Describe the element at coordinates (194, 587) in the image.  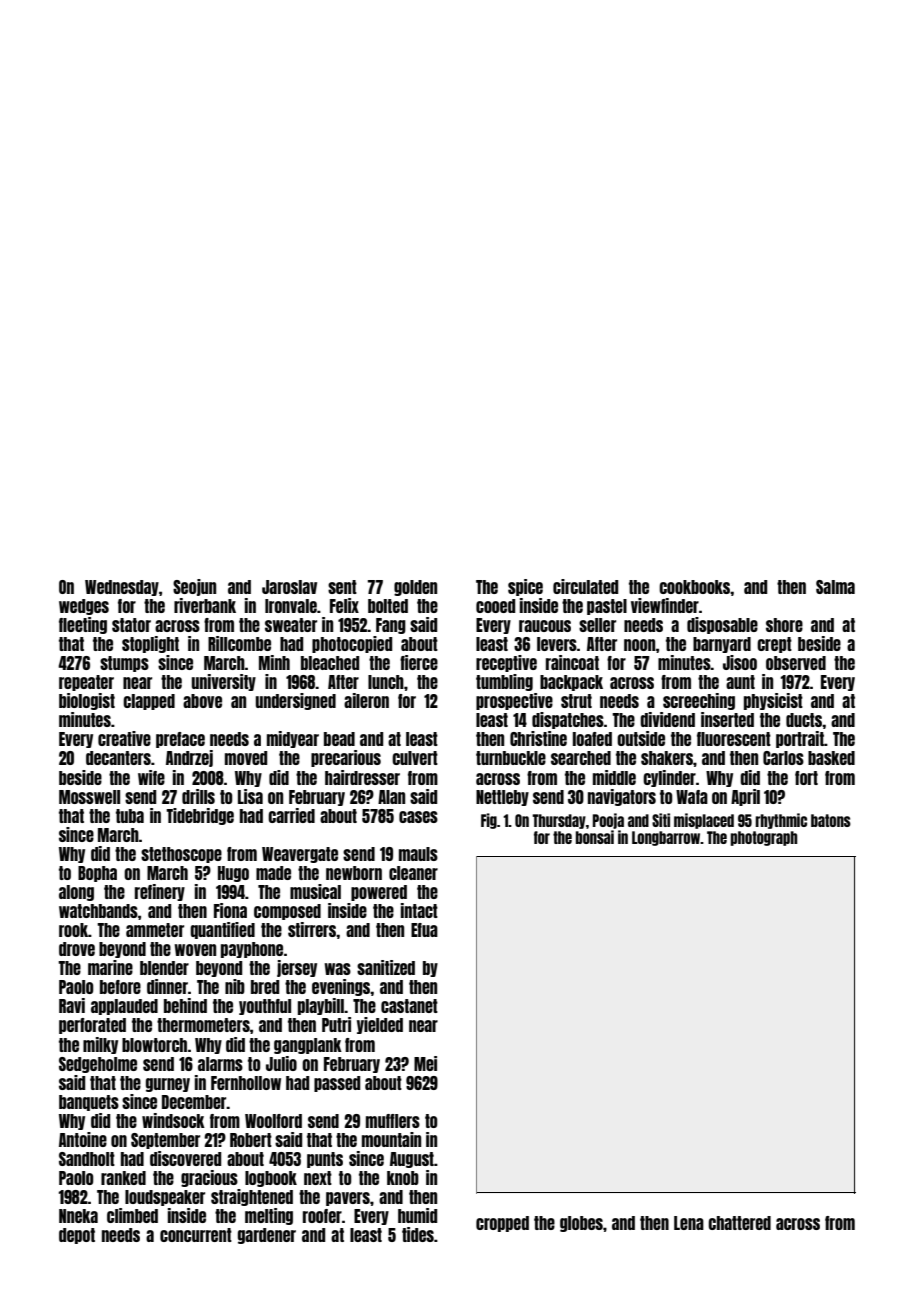
I see `Seojun` at that location.
